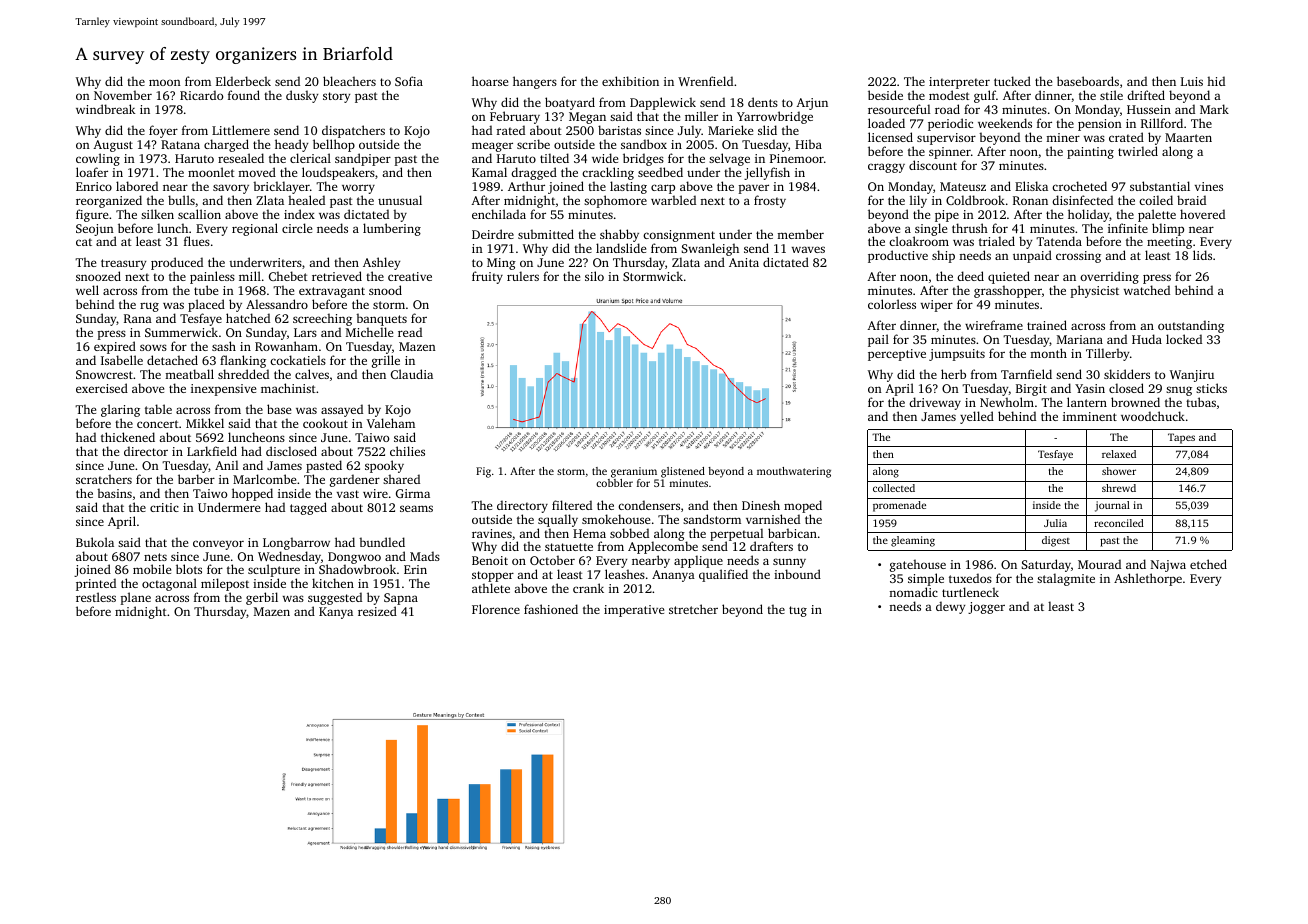 The image size is (1308, 924). Describe the element at coordinates (128, 437) in the image. I see `thickened` at that location.
